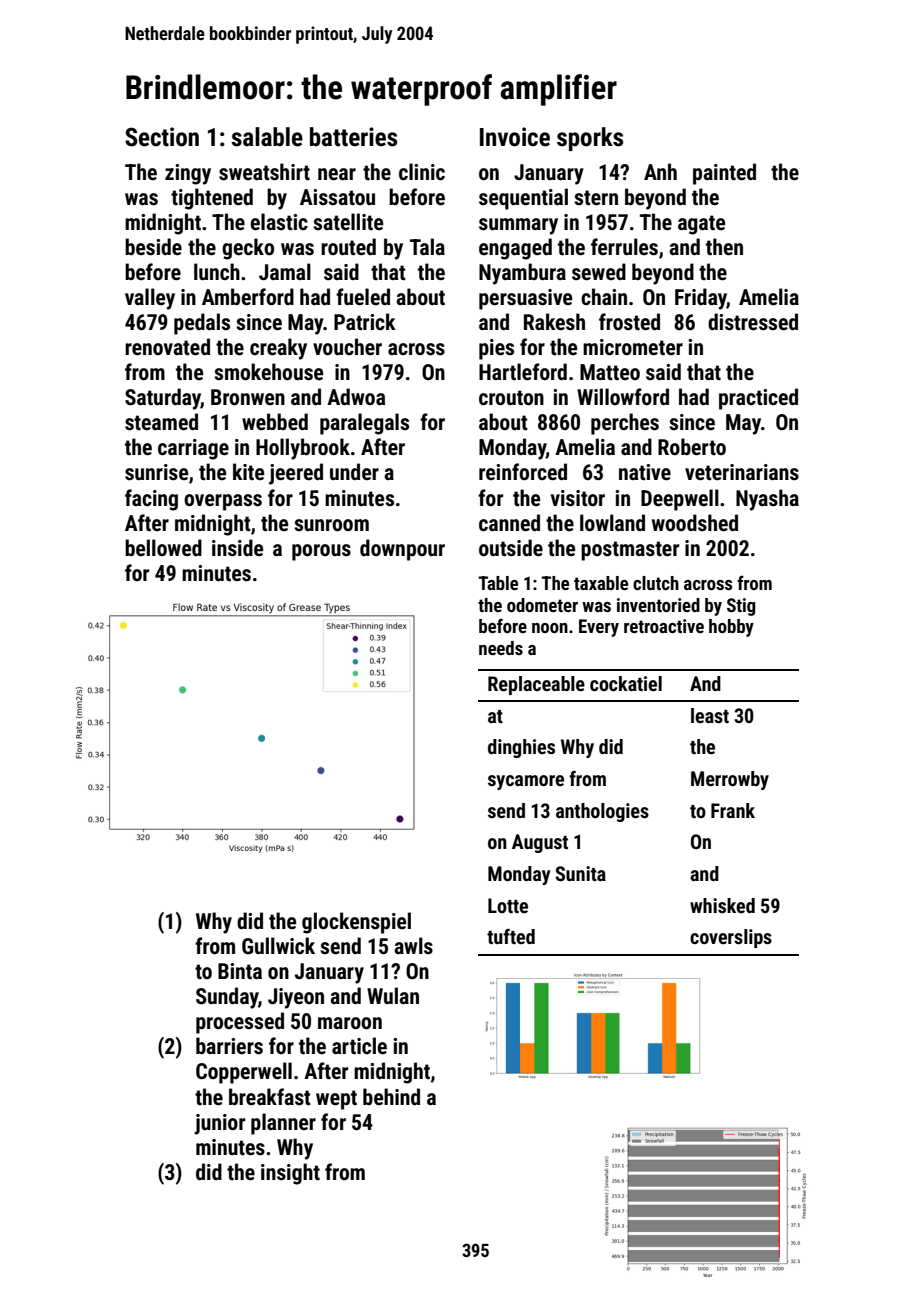 Image resolution: width=924 pixels, height=1314 pixels. I want to click on beside, so click(153, 247).
